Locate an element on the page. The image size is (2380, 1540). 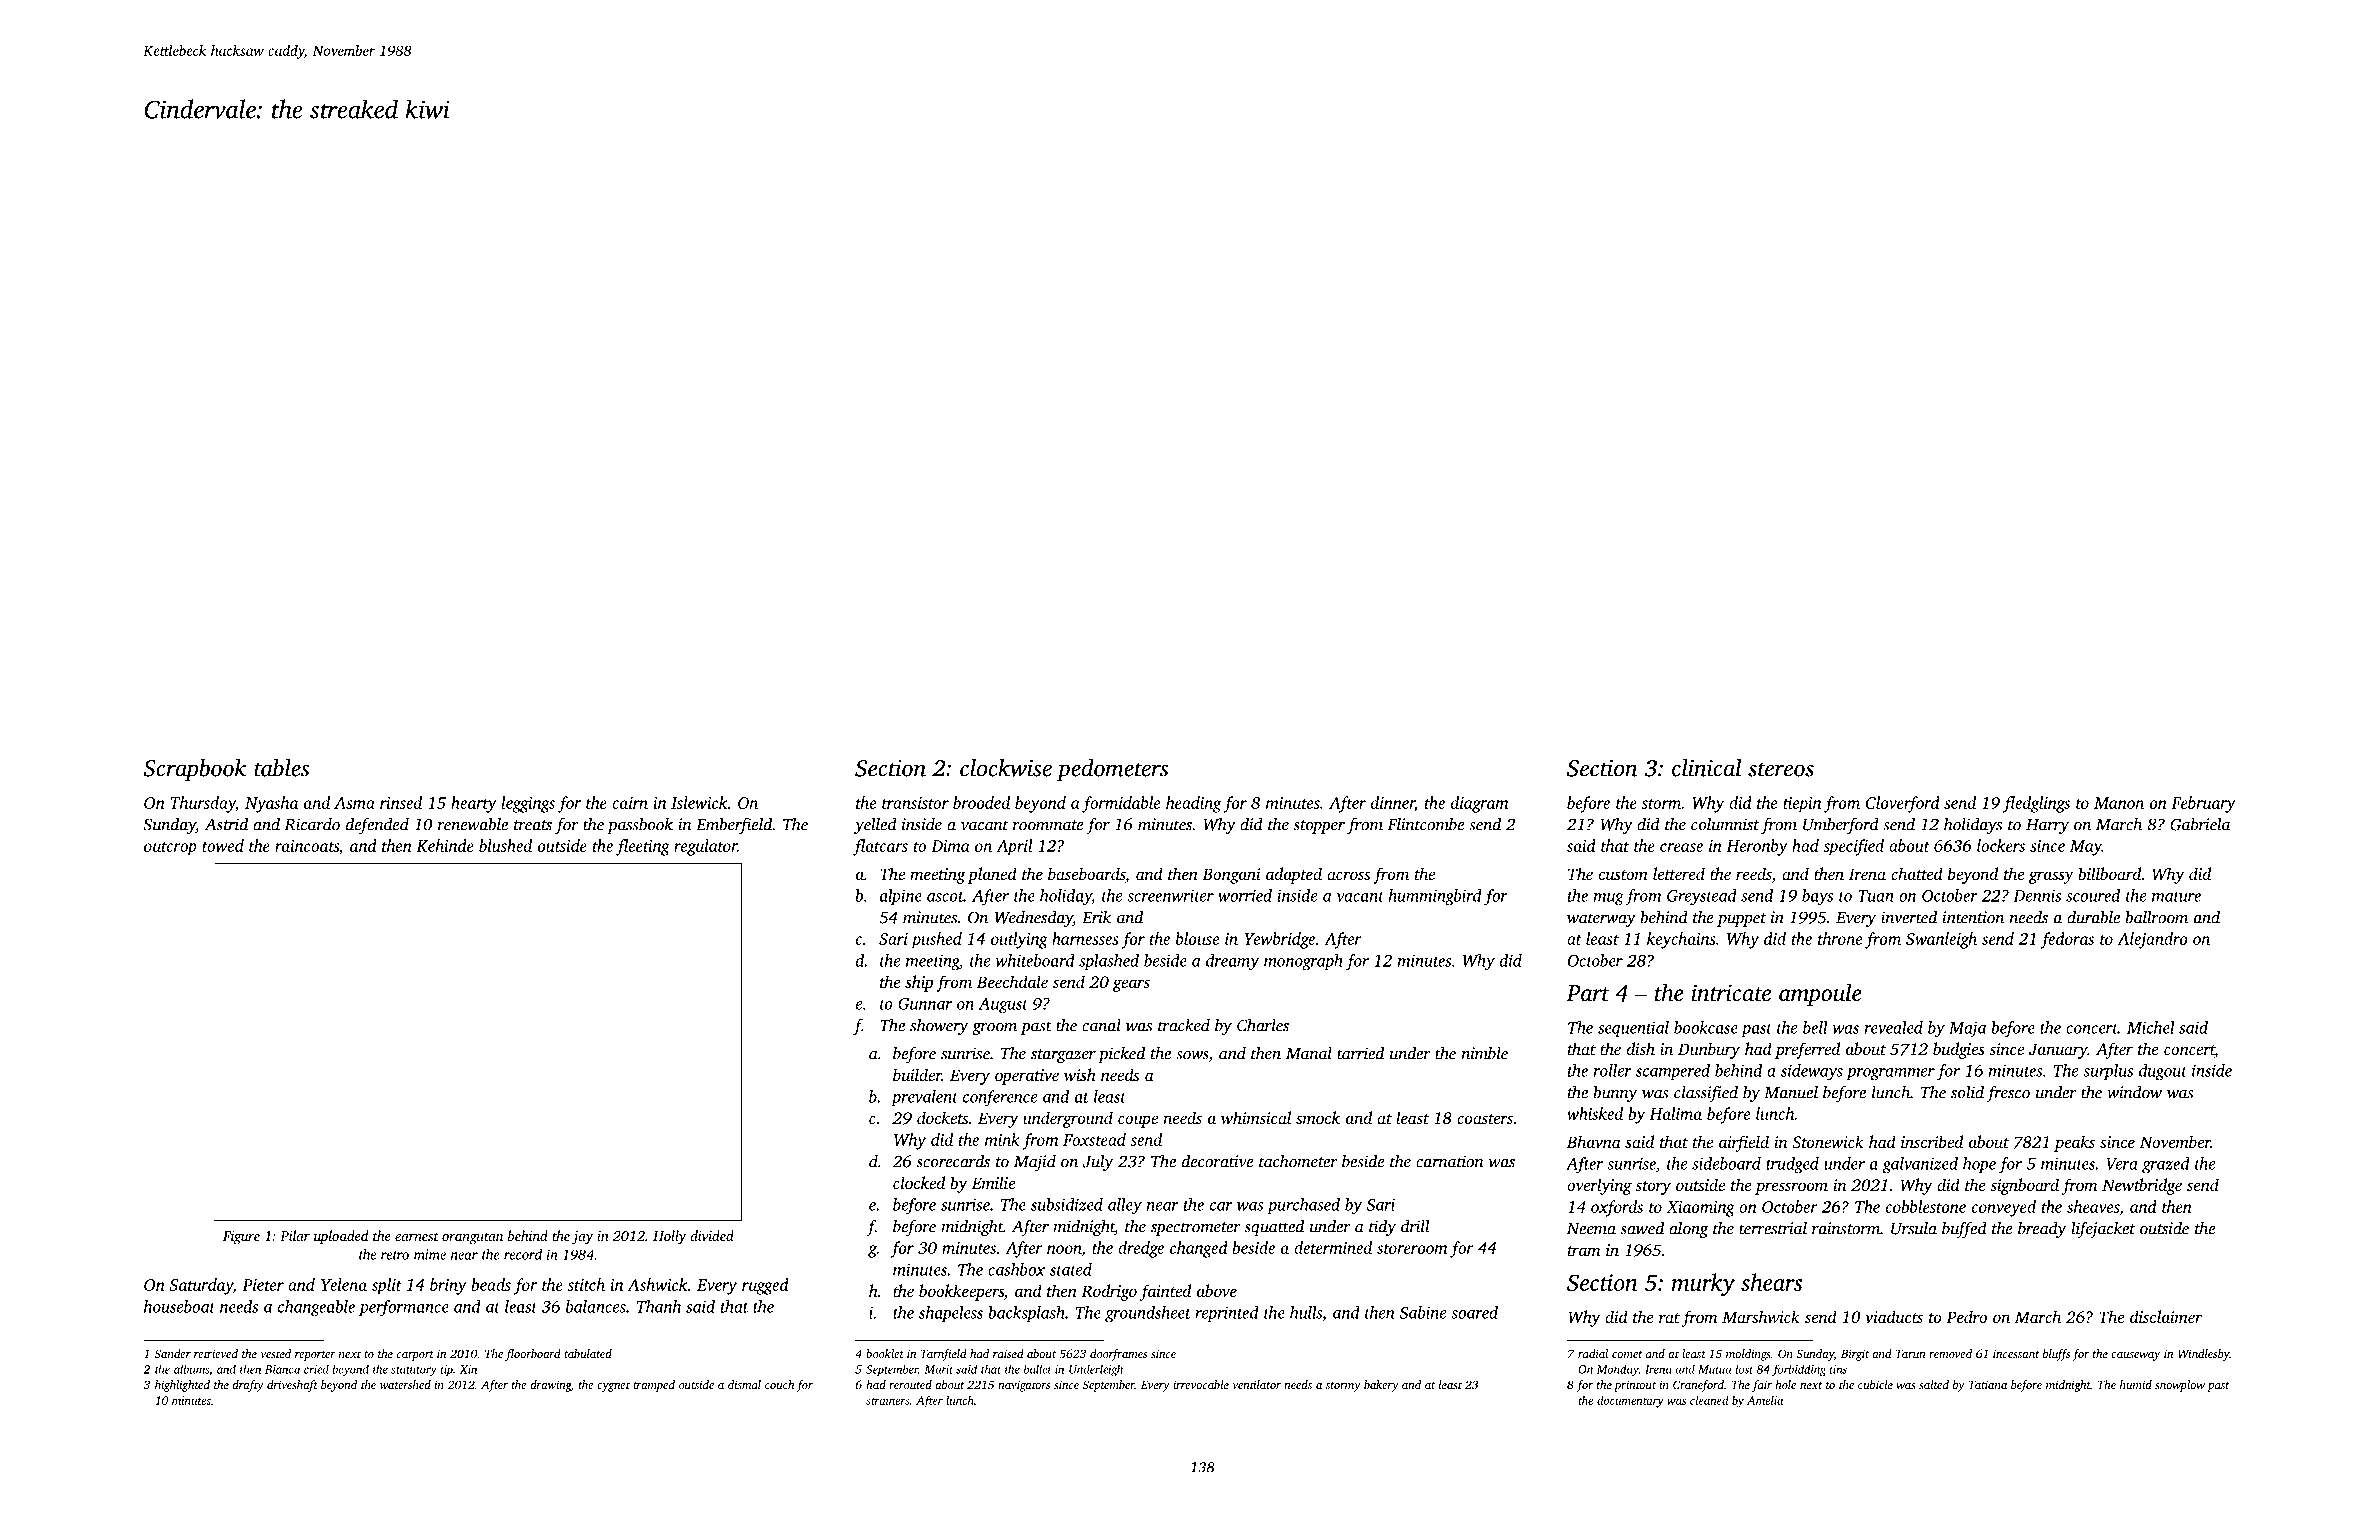
documentary is located at coordinates (1630, 1402).
